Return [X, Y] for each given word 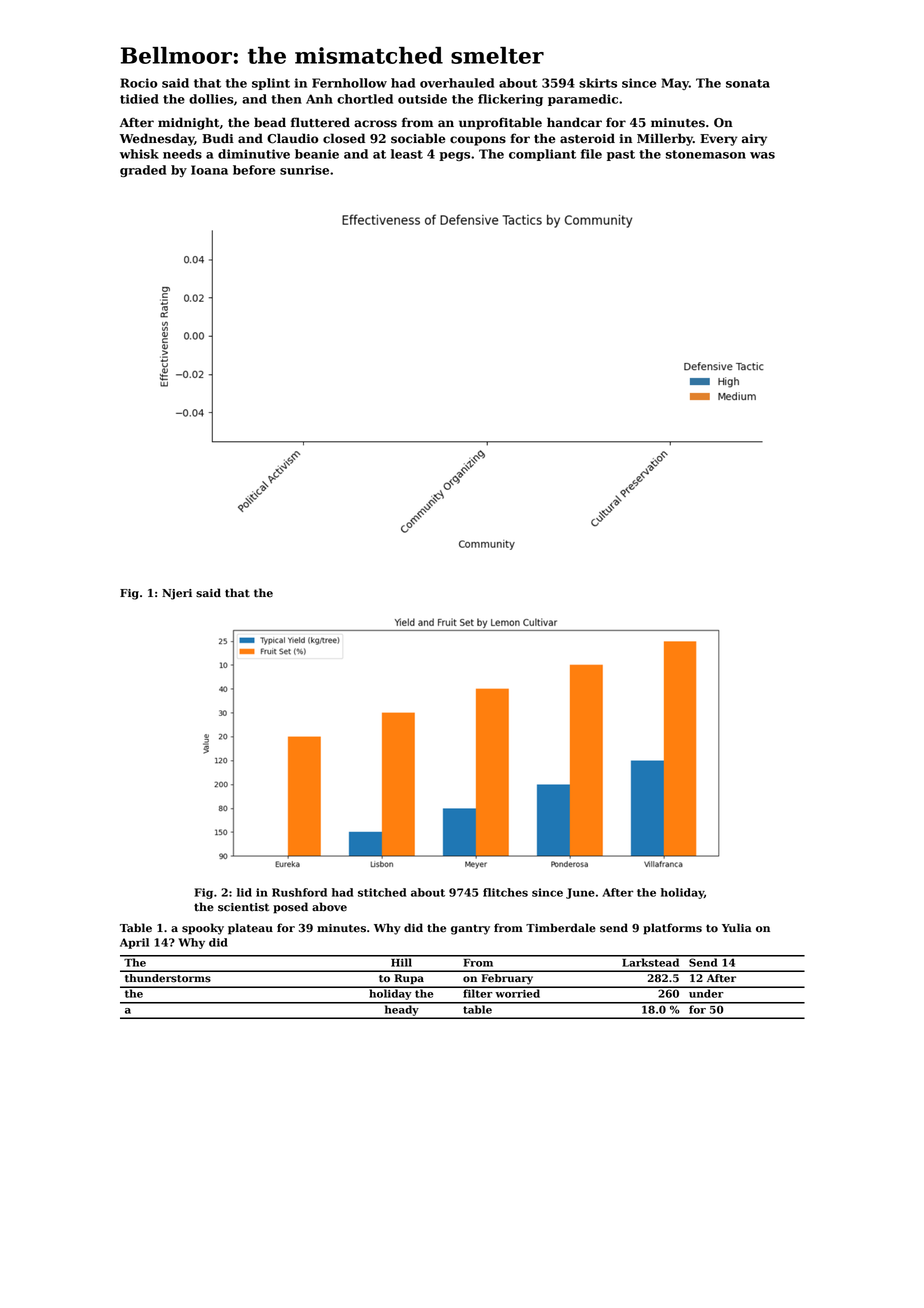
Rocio [139, 83]
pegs [454, 156]
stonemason [706, 154]
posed [290, 908]
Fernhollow [349, 83]
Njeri [177, 594]
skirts [598, 83]
